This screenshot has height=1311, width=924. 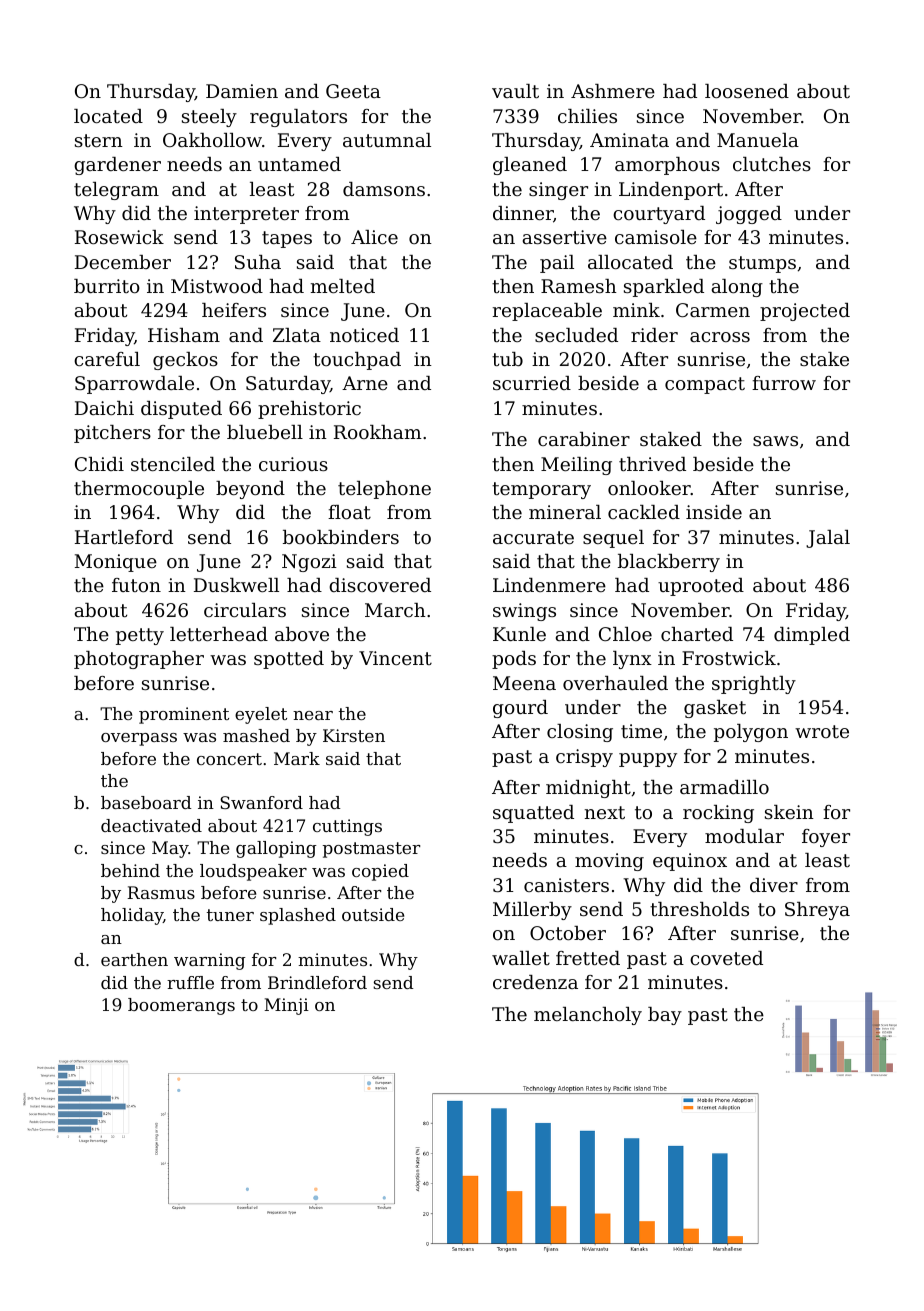 What do you see at coordinates (665, 1016) in the screenshot?
I see `bay` at bounding box center [665, 1016].
